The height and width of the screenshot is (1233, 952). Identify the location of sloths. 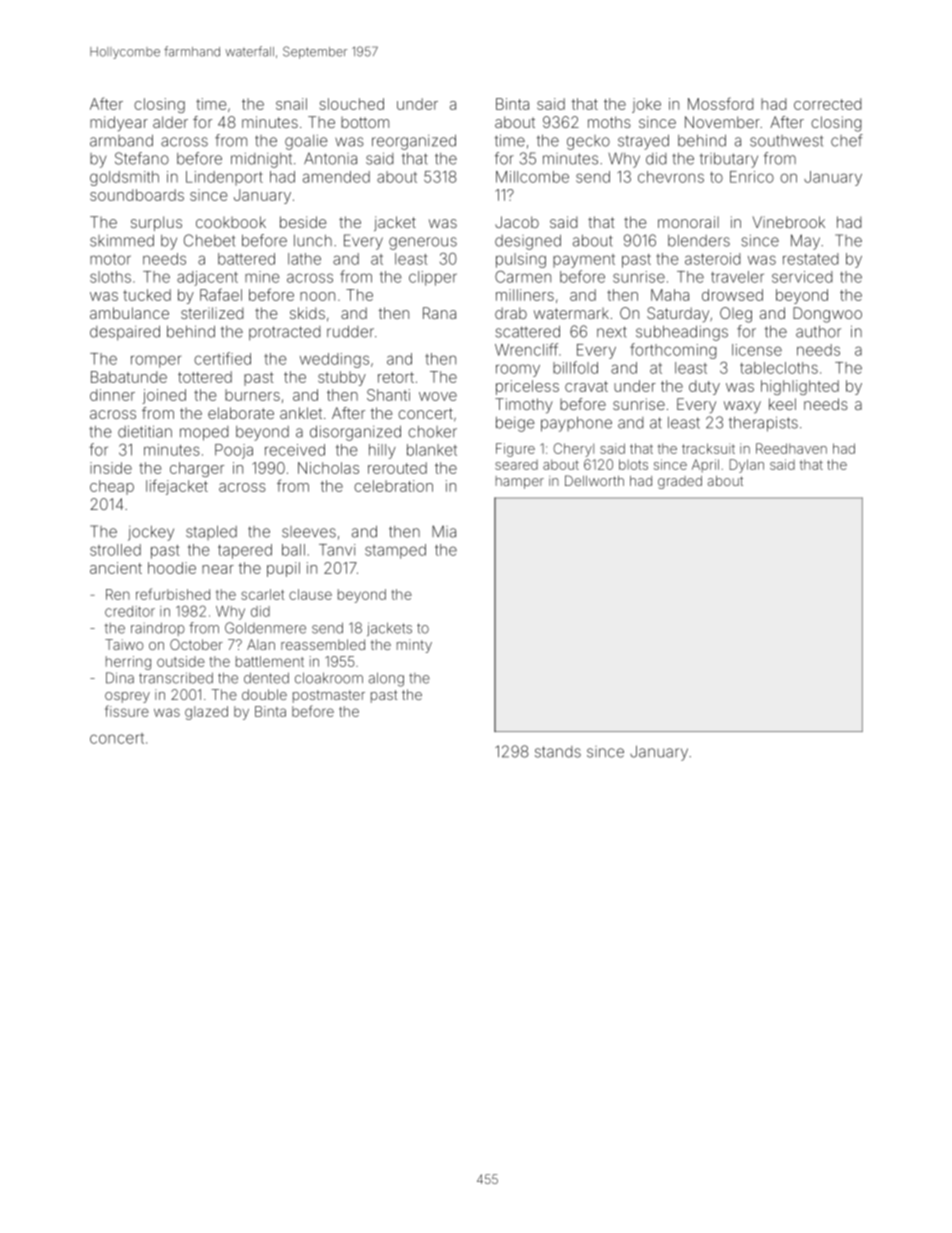
(110, 277).
